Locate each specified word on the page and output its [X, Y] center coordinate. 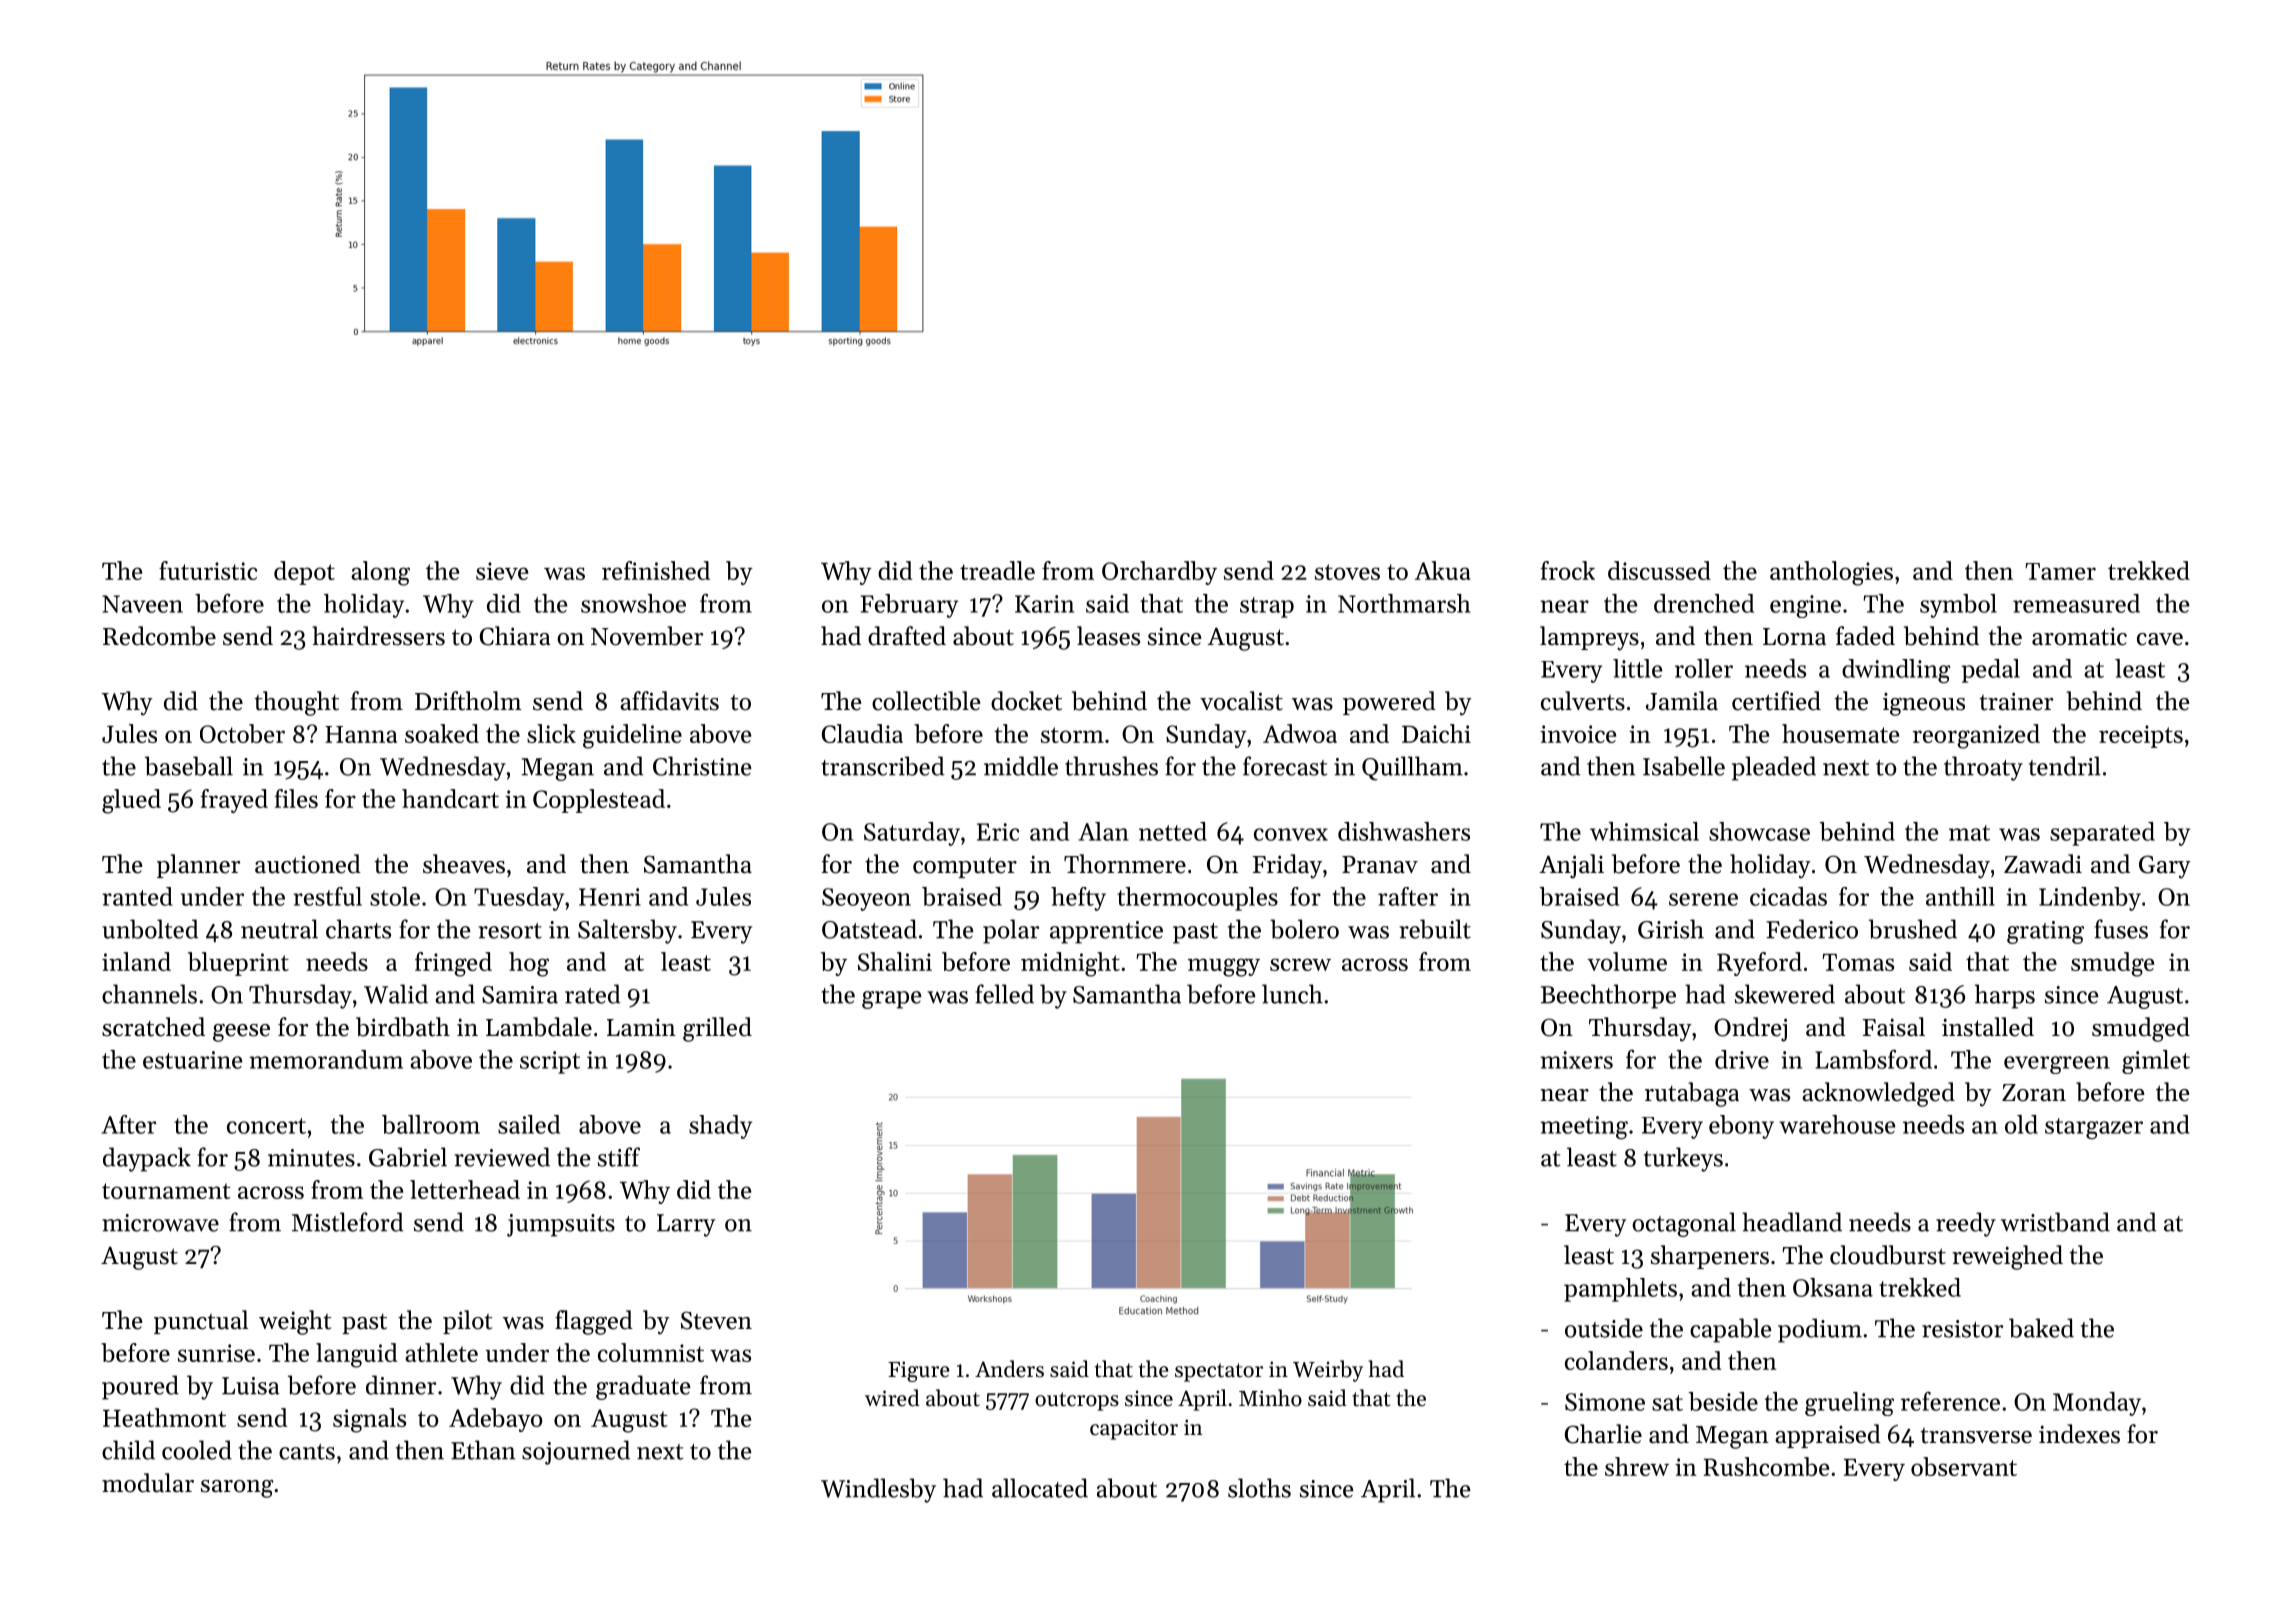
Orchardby [1159, 573]
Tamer [2061, 571]
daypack [147, 1159]
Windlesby [878, 1490]
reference [1950, 1401]
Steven [716, 1320]
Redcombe [159, 636]
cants [307, 1452]
